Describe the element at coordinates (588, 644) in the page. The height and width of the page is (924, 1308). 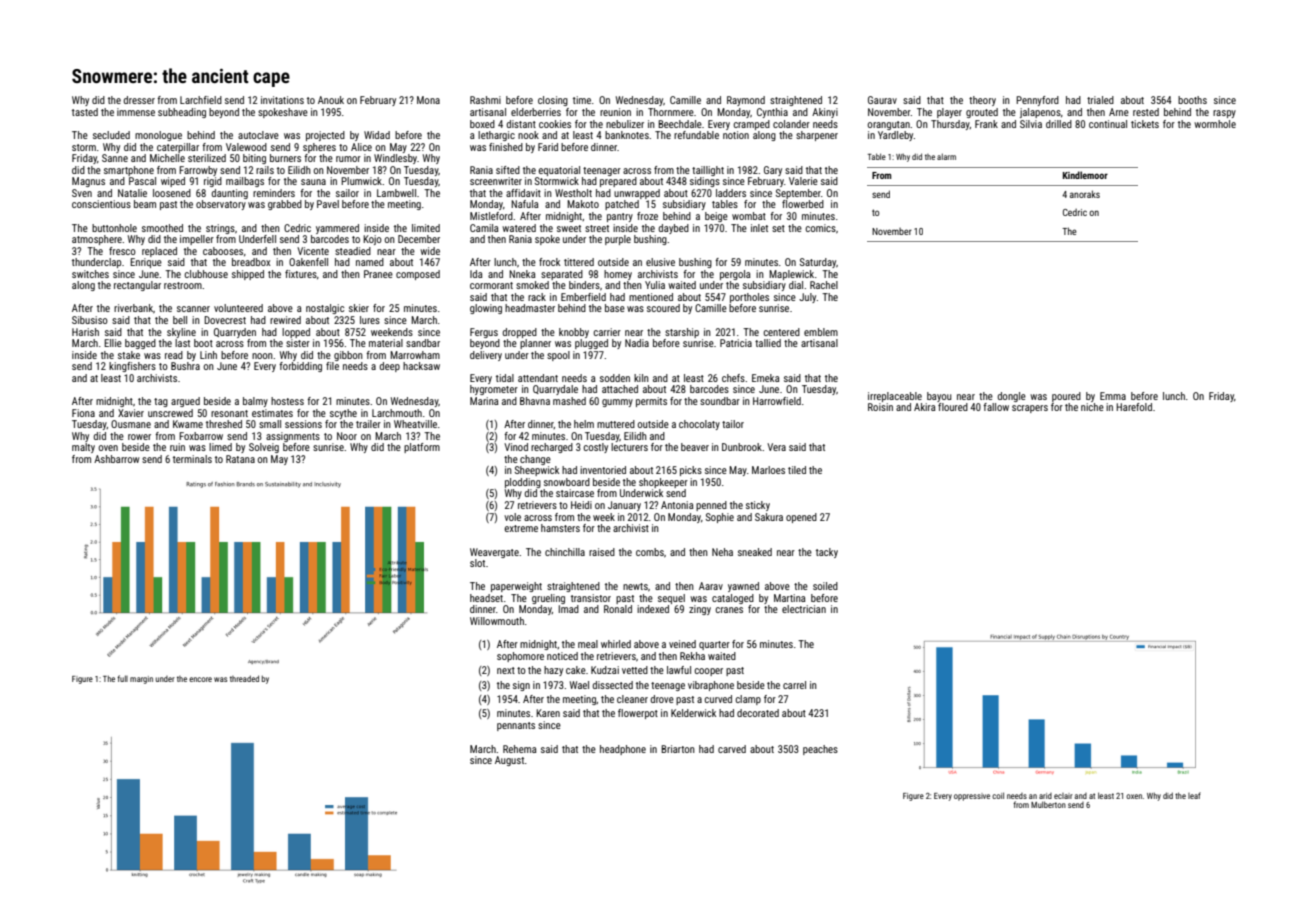
I see `meal` at that location.
